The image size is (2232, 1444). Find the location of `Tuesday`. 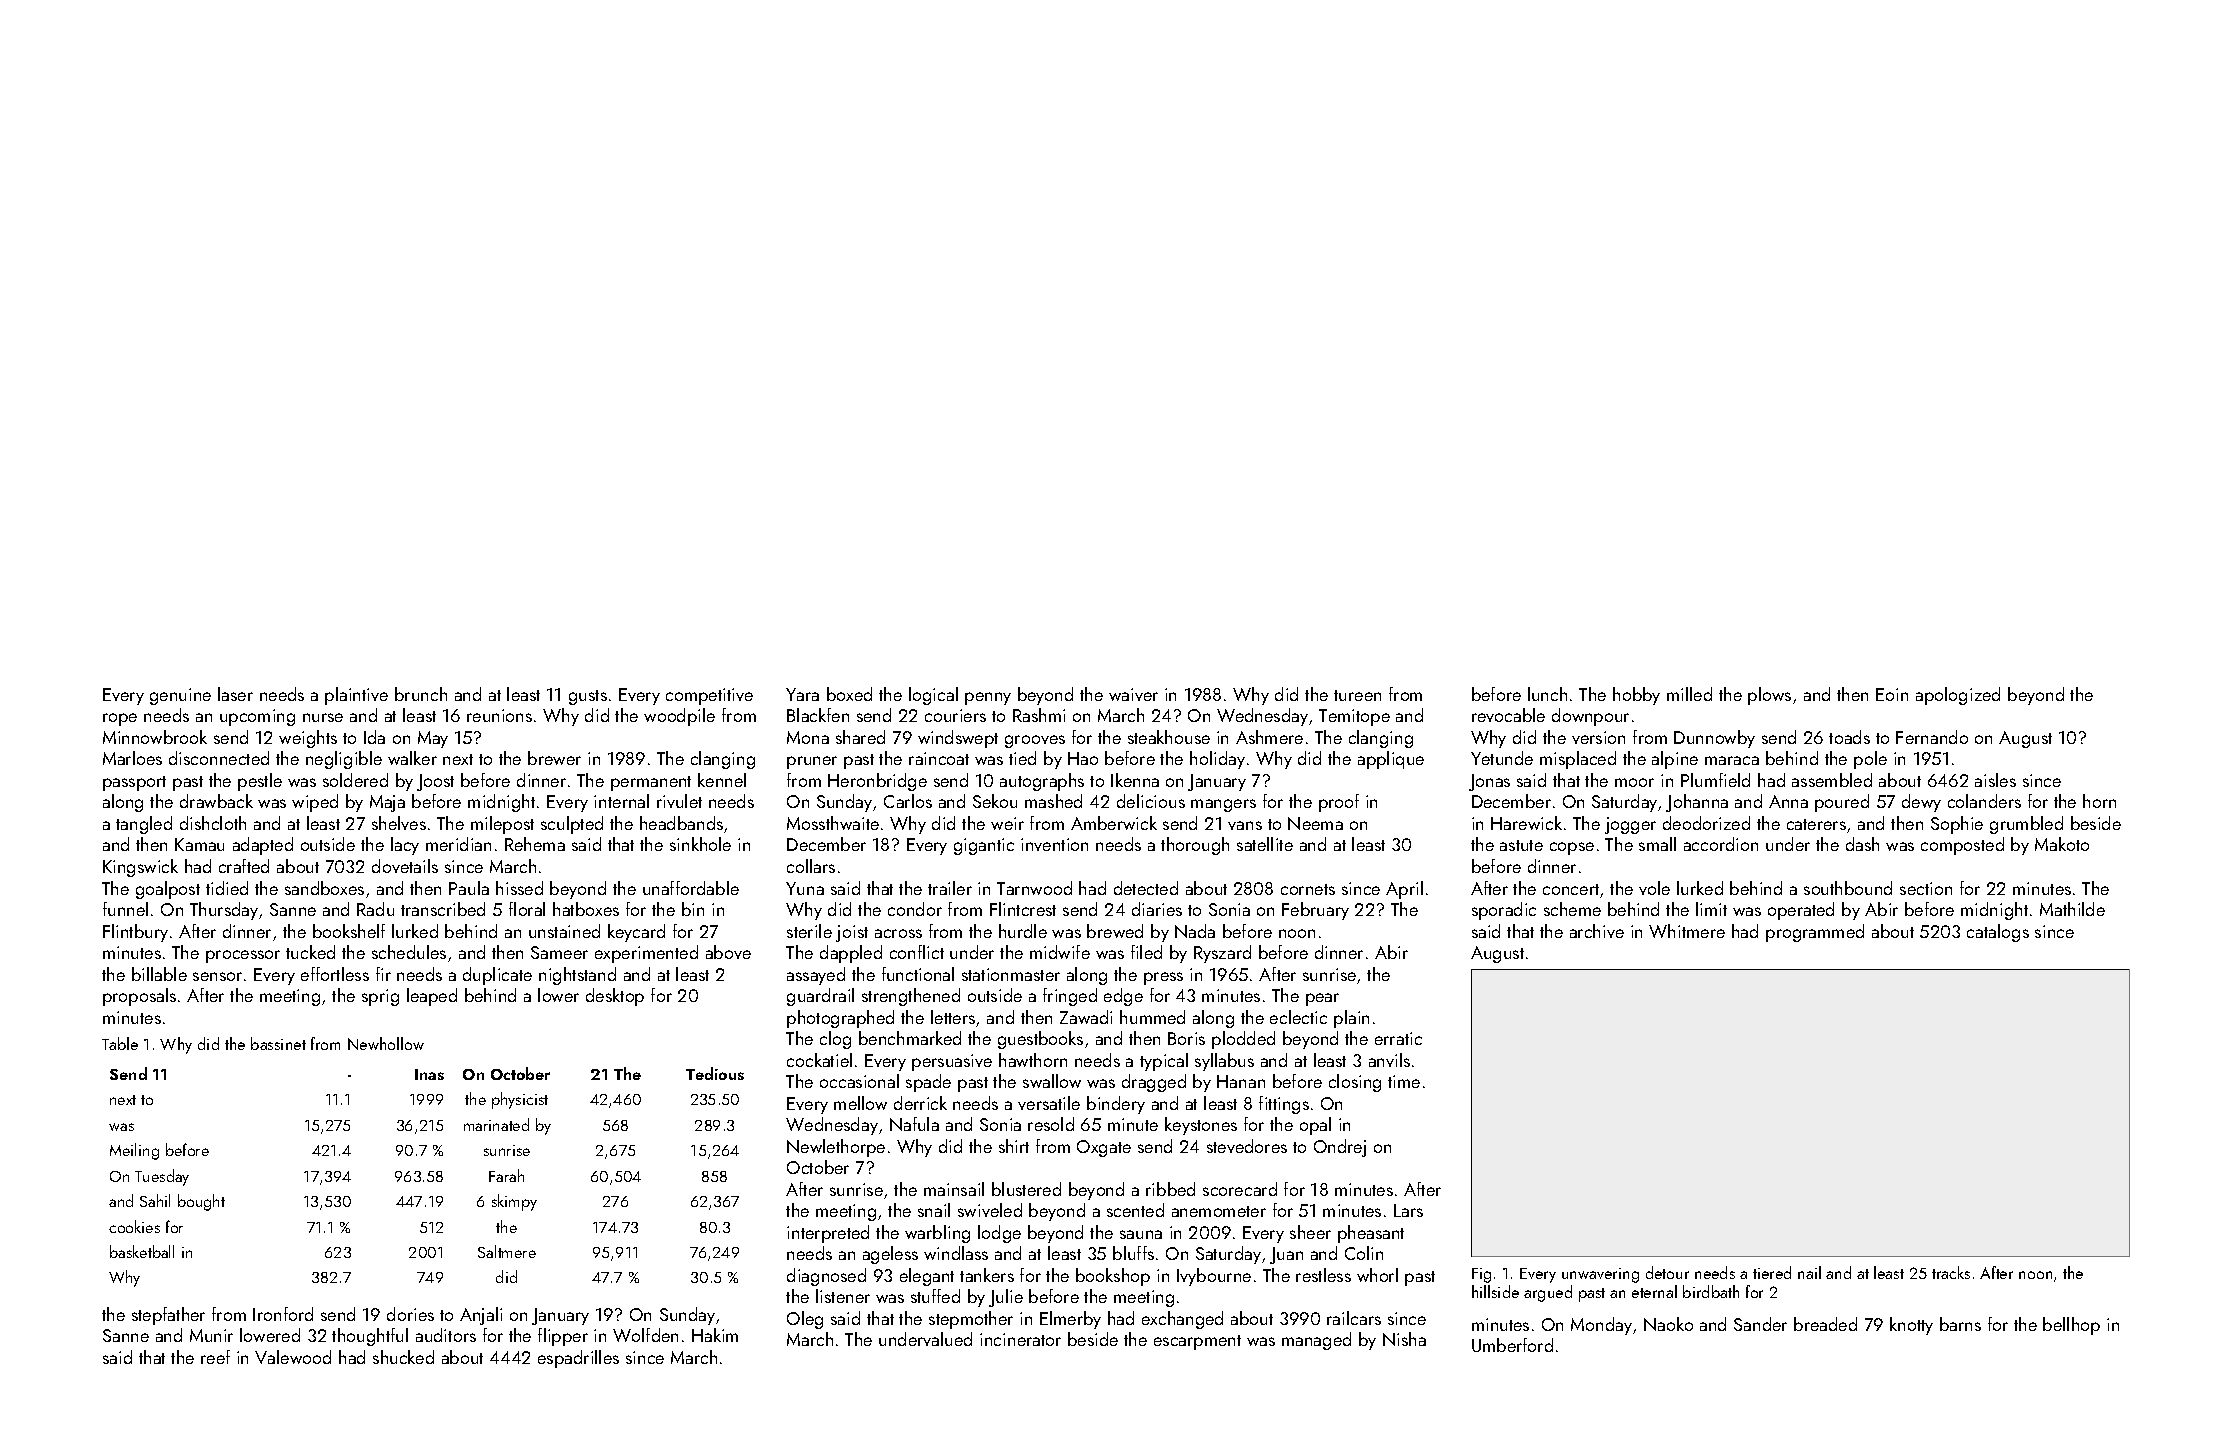

Tuesday is located at coordinates (162, 1177).
